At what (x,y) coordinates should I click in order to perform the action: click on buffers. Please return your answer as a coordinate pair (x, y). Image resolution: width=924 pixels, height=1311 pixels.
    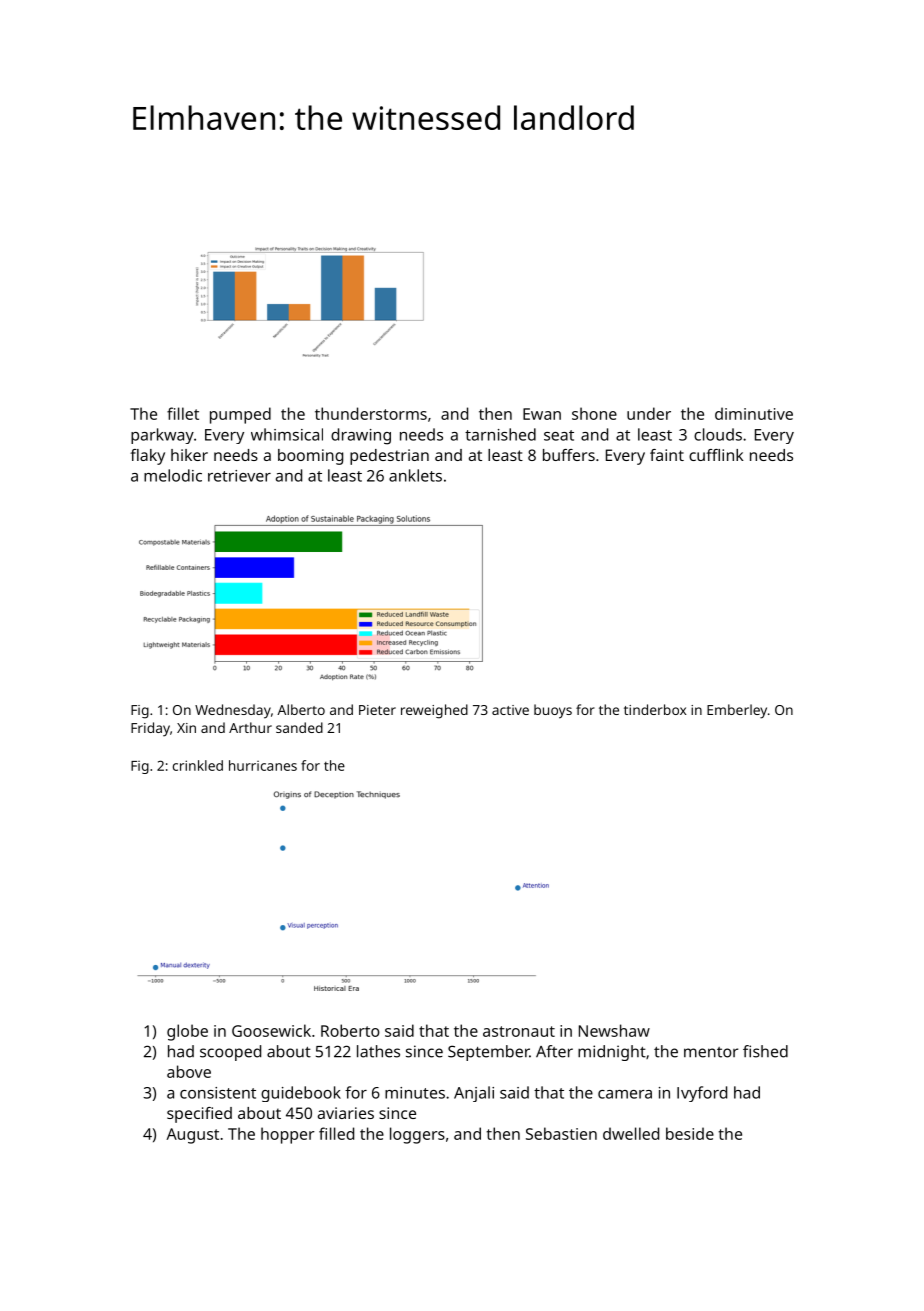
    Looking at the image, I should click on (569, 455).
